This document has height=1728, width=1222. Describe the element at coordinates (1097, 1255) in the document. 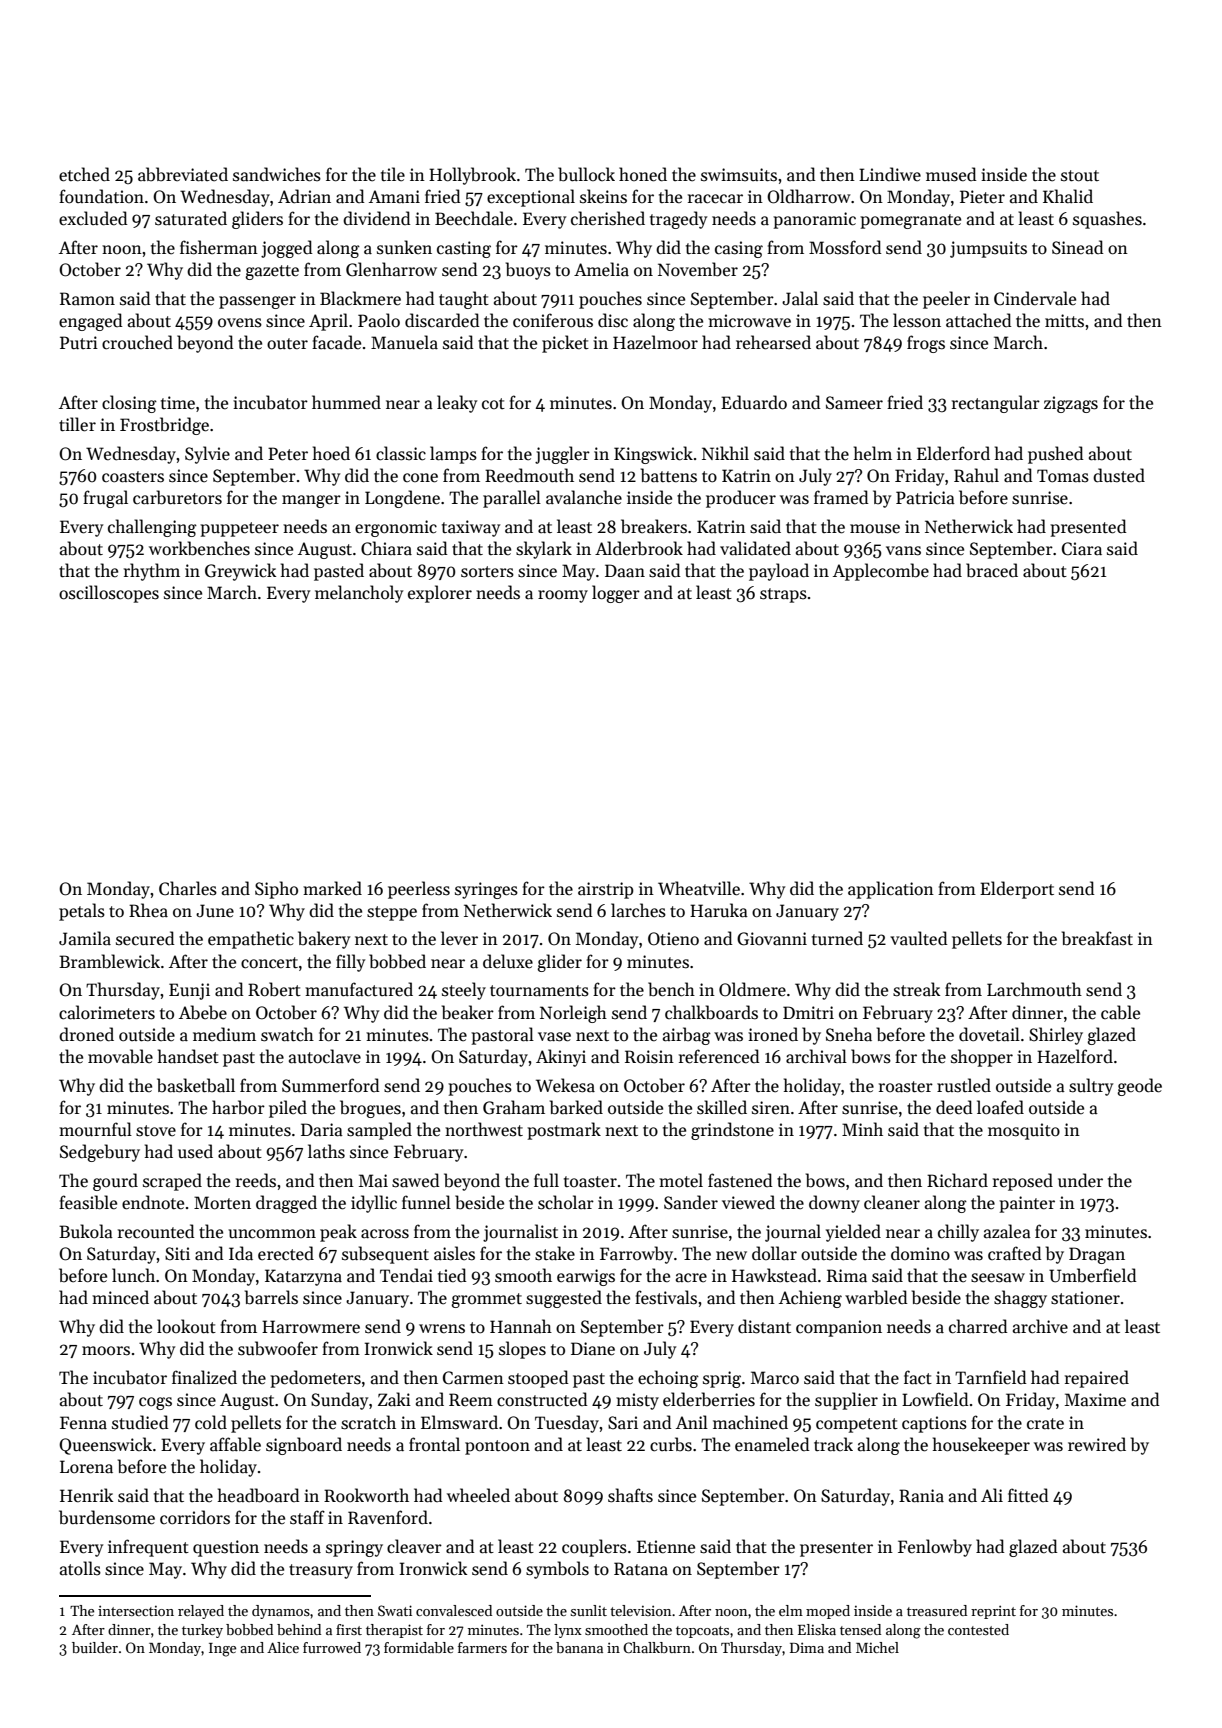

I see `Dragan` at that location.
